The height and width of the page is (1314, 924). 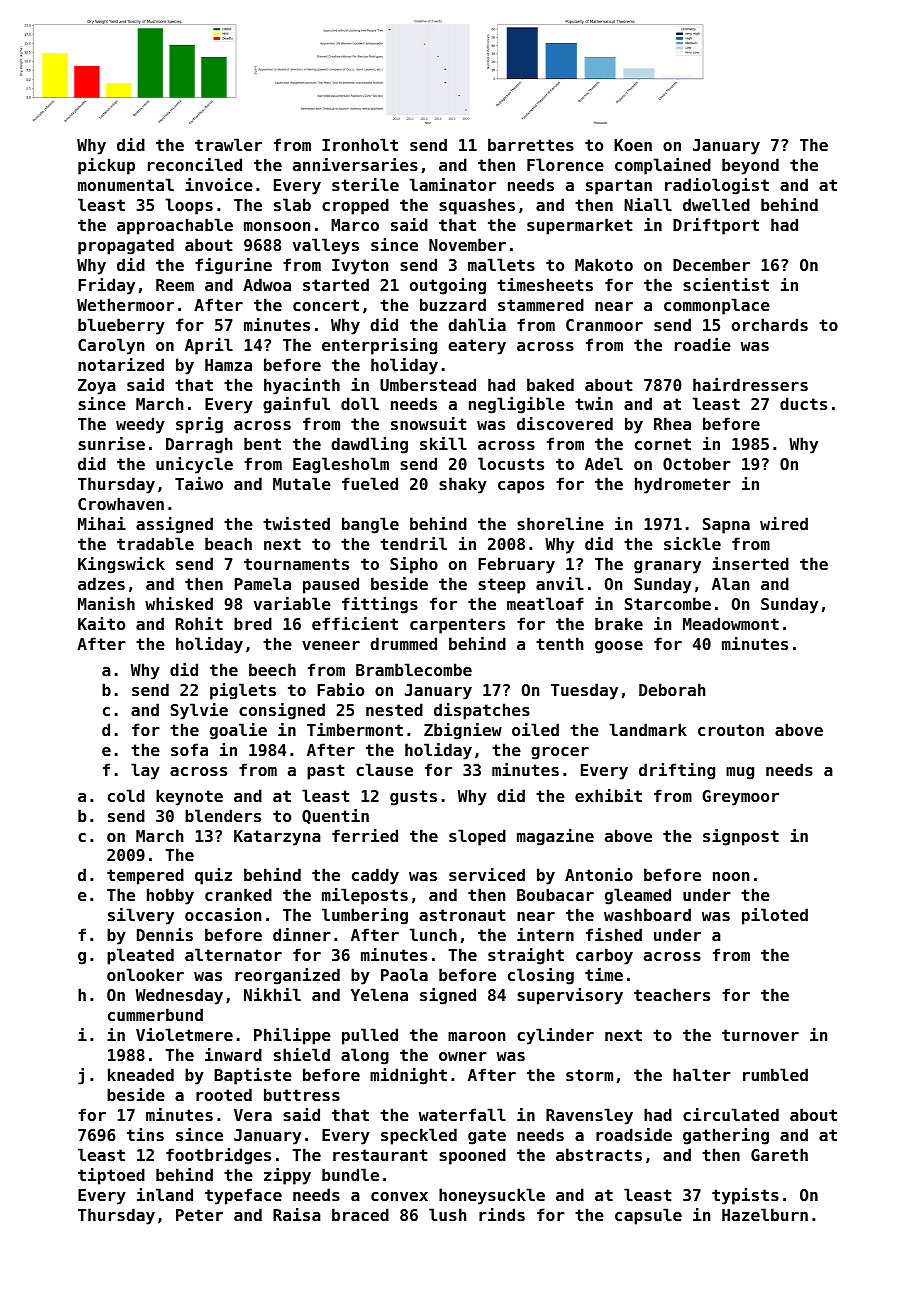 What do you see at coordinates (194, 465) in the page?
I see `unicycle` at bounding box center [194, 465].
